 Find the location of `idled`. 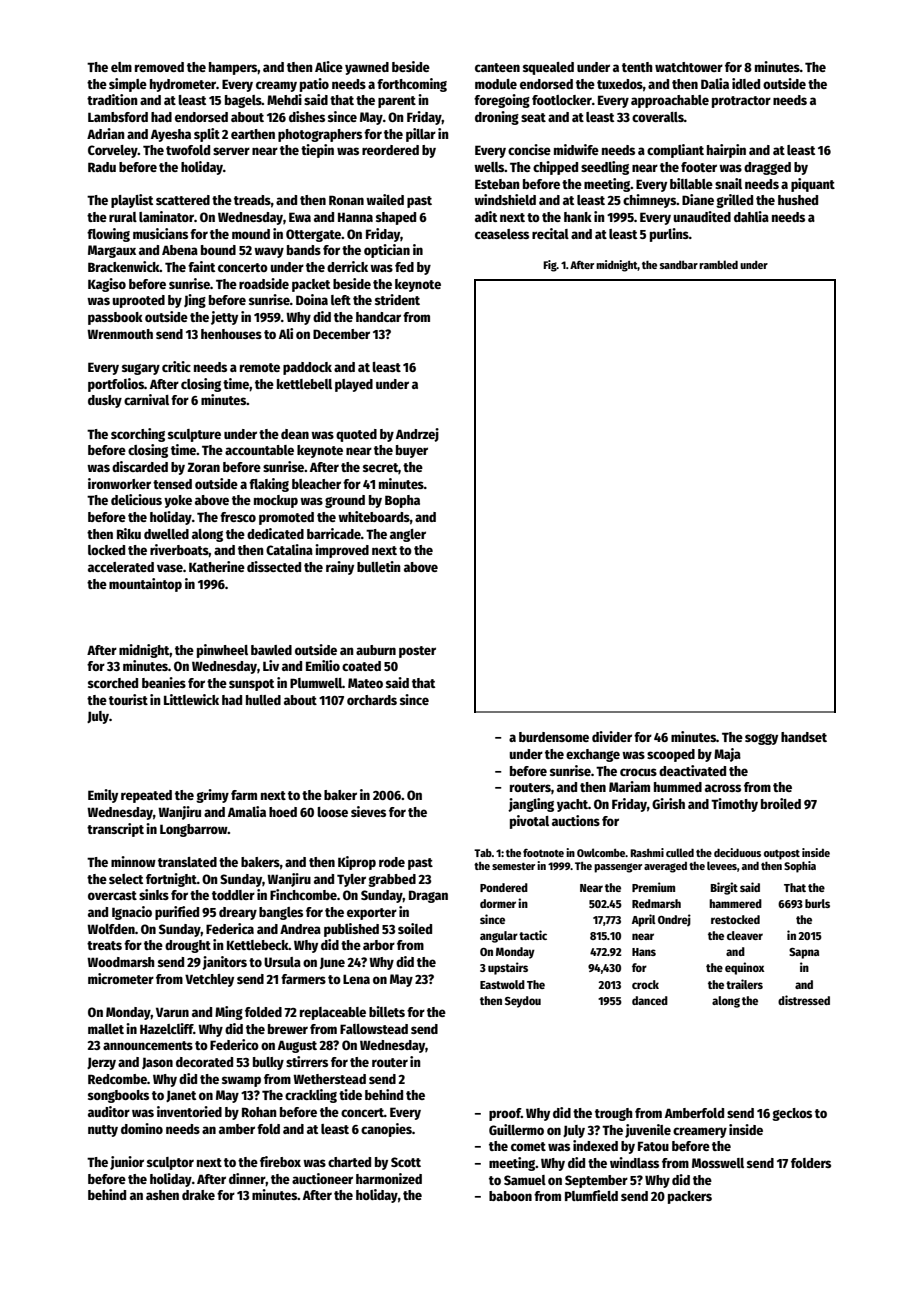

idled is located at coordinates (746, 83).
